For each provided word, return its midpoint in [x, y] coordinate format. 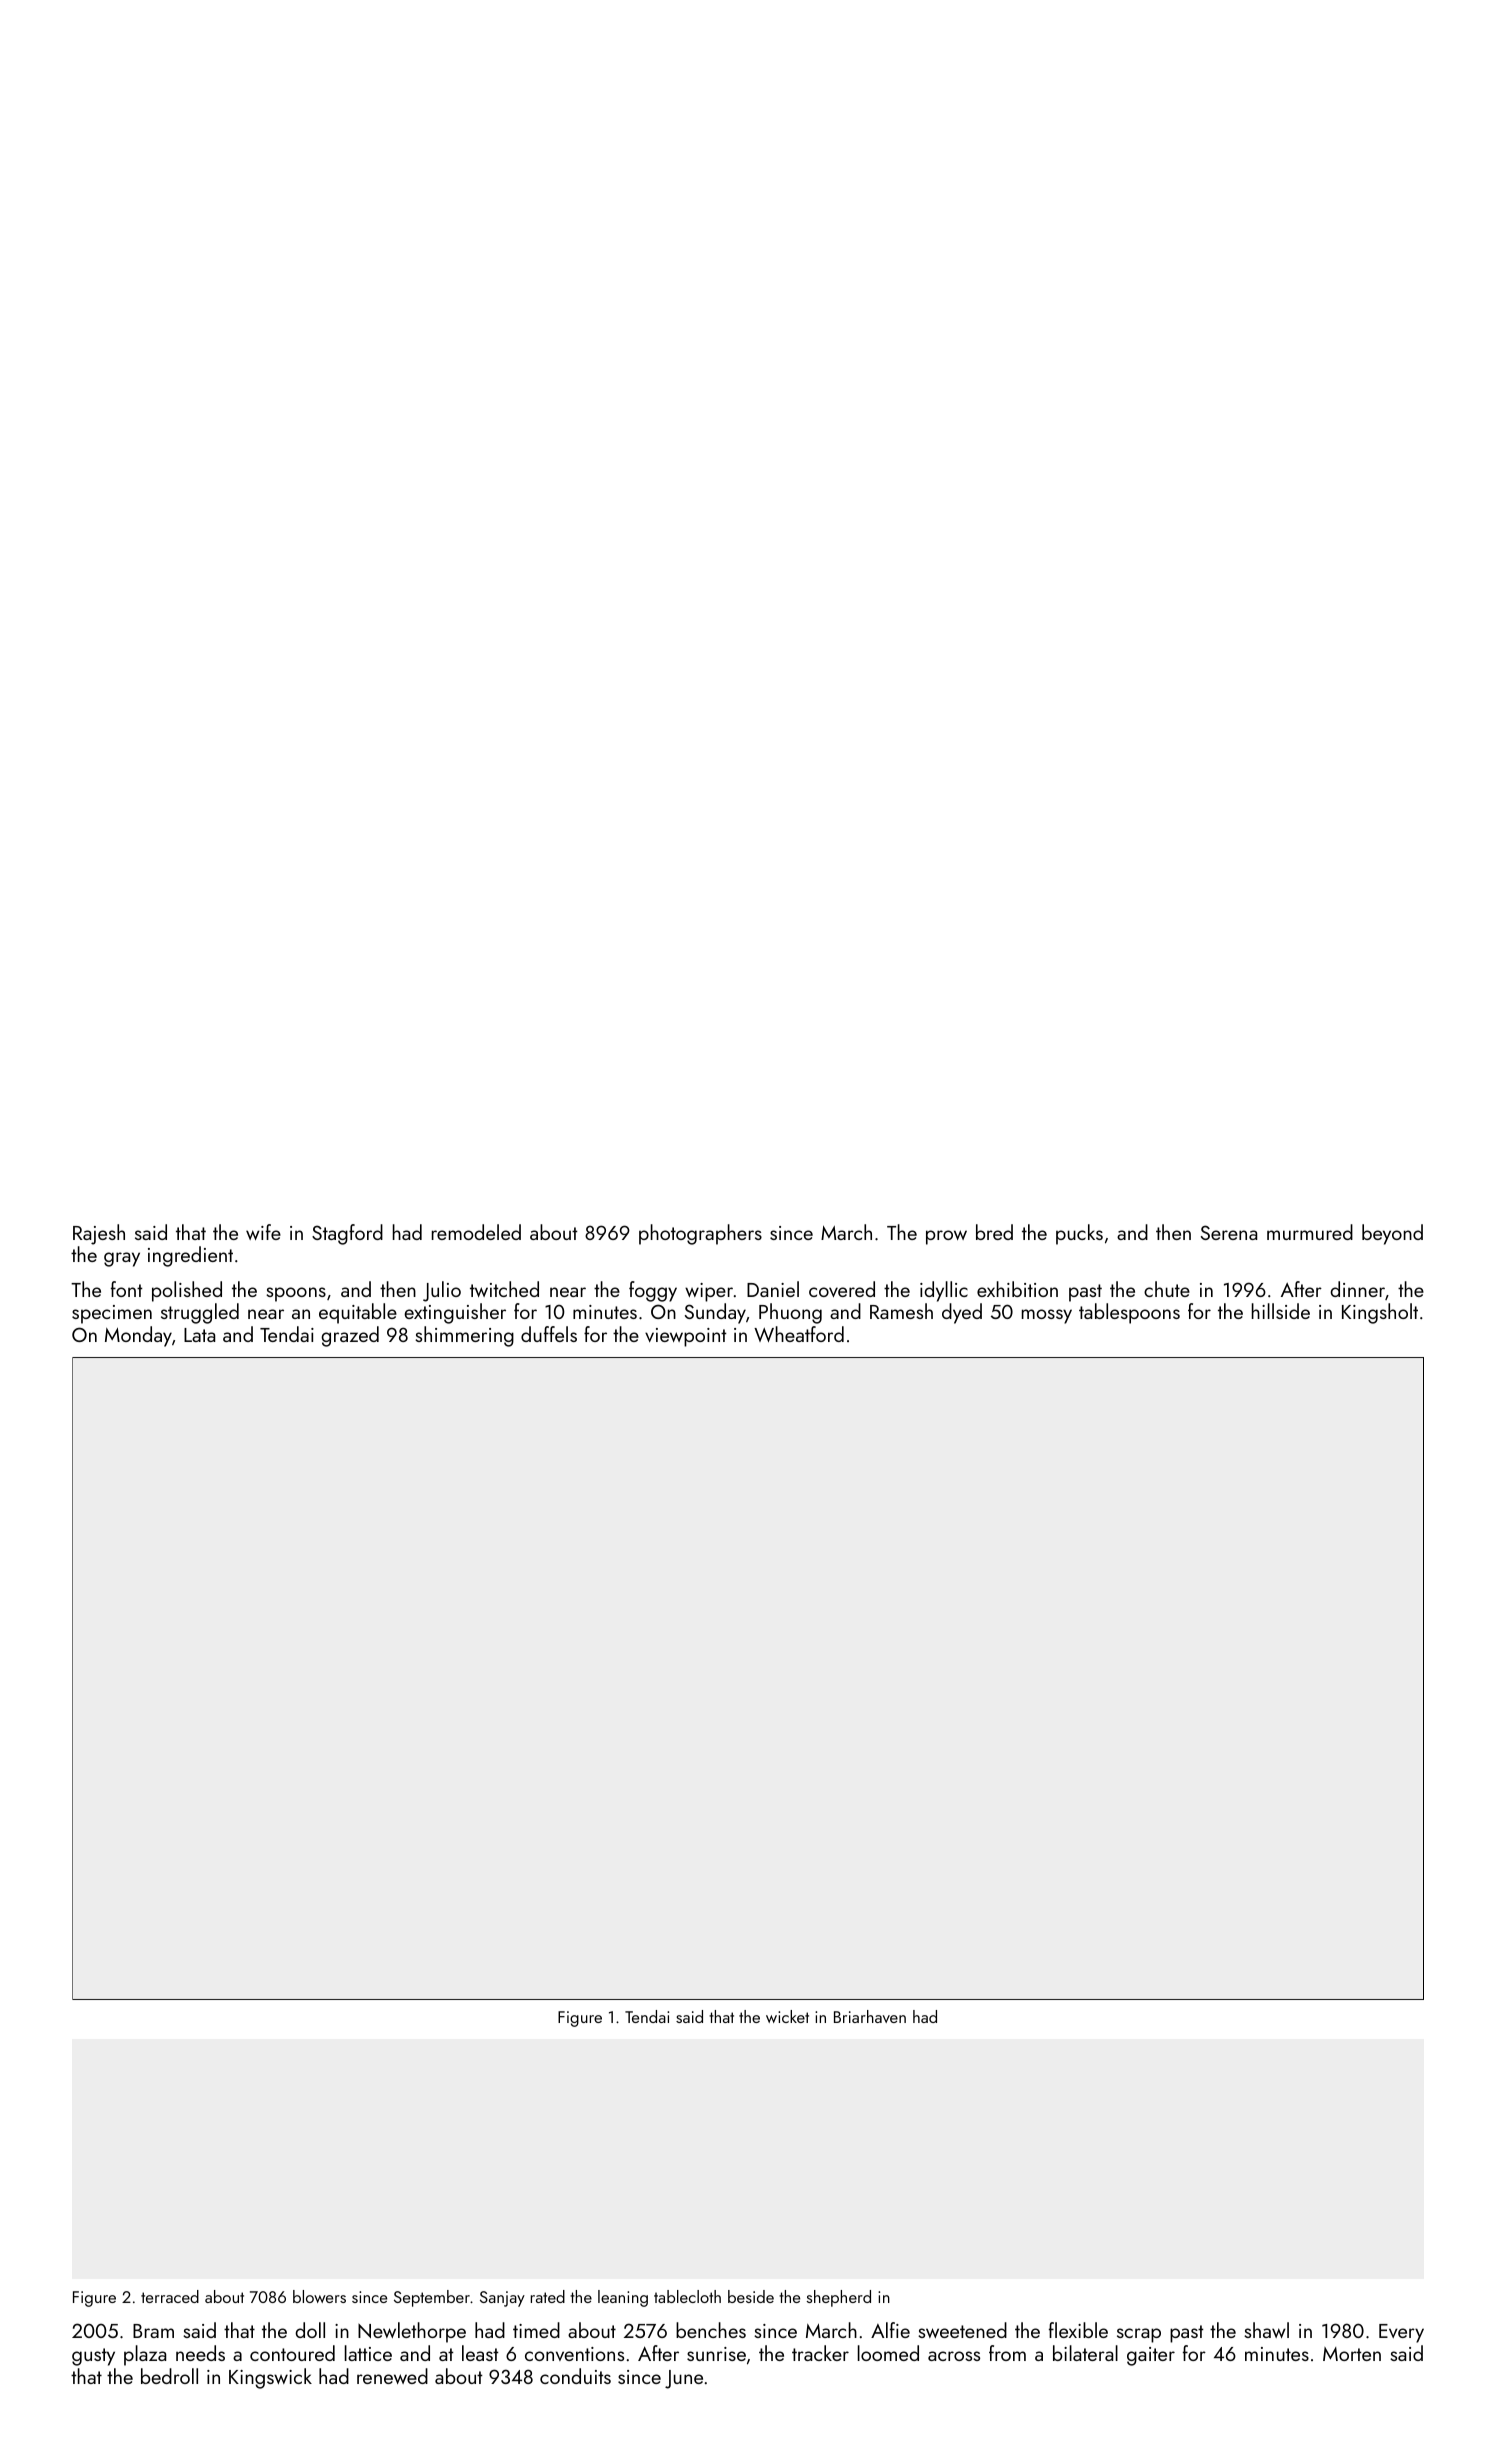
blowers [319, 2296]
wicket [787, 2016]
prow [946, 1237]
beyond [1392, 1234]
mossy [1047, 1316]
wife [263, 1232]
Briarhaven [870, 2016]
